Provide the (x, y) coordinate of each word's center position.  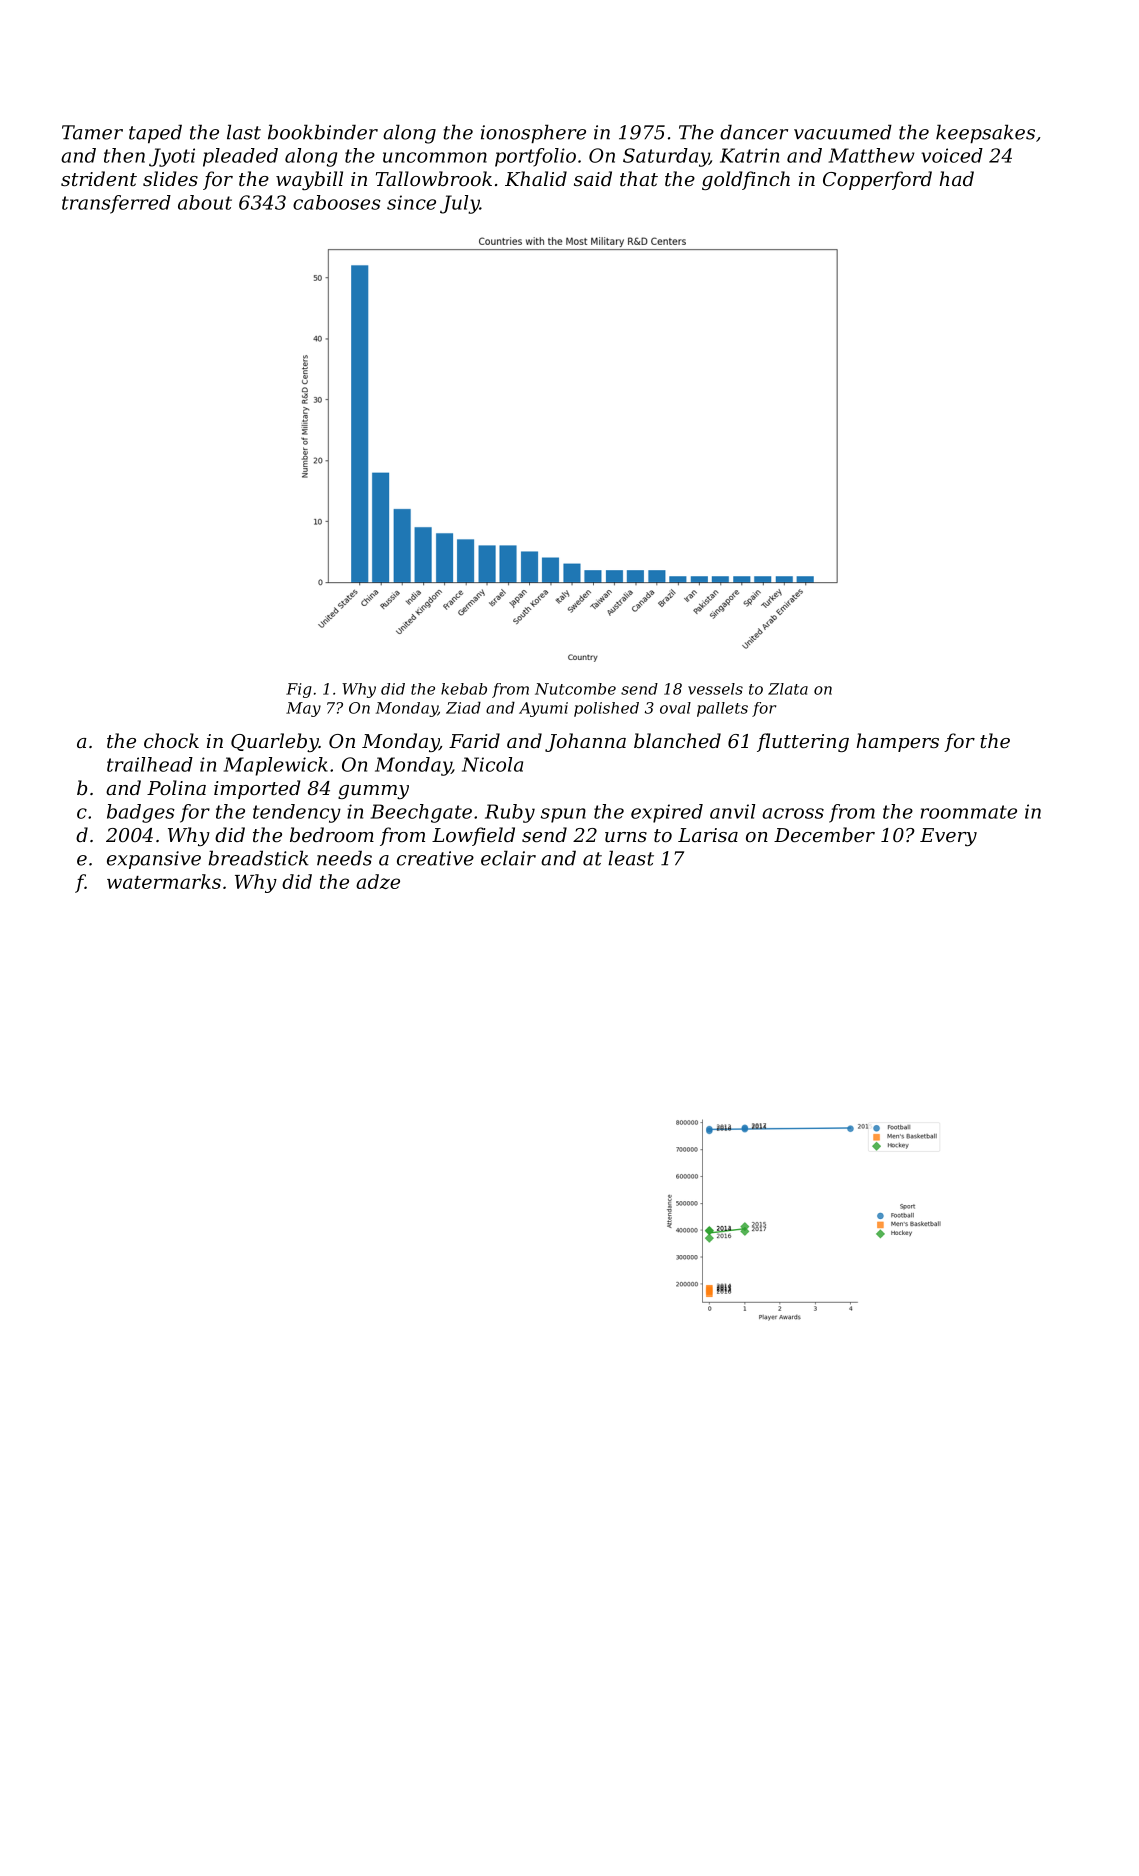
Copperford (877, 180)
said (593, 178)
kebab (464, 689)
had (957, 178)
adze (378, 881)
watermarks (164, 881)
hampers (898, 742)
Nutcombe (575, 689)
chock (171, 740)
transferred (116, 204)
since (411, 202)
